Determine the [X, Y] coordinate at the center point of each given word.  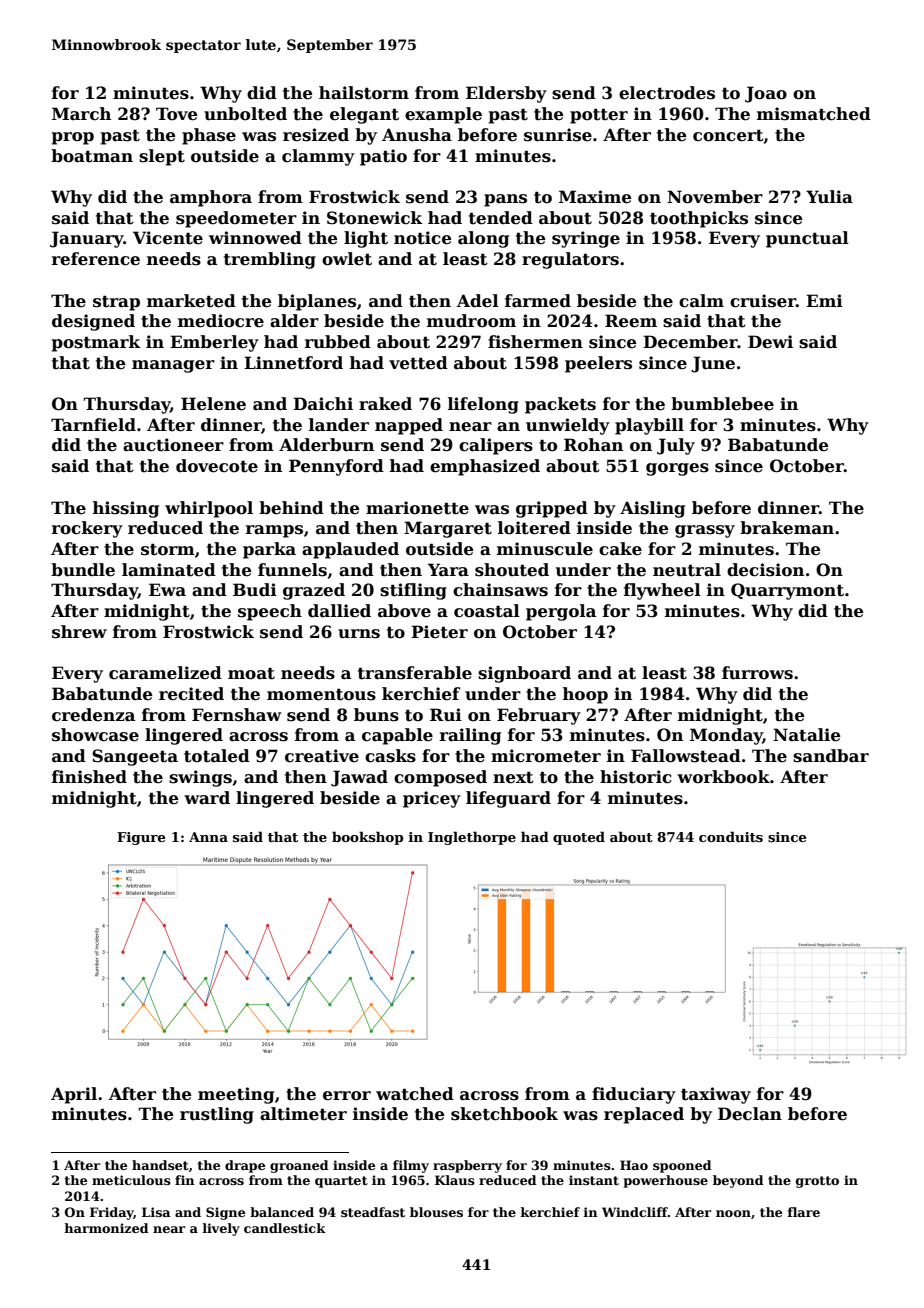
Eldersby [506, 94]
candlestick [285, 1228]
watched [415, 1094]
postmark [96, 343]
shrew [79, 632]
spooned [682, 1166]
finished [89, 777]
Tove [176, 114]
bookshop [367, 838]
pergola [561, 612]
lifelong [483, 405]
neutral [687, 570]
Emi [824, 300]
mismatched [814, 114]
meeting [236, 1095]
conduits [731, 836]
